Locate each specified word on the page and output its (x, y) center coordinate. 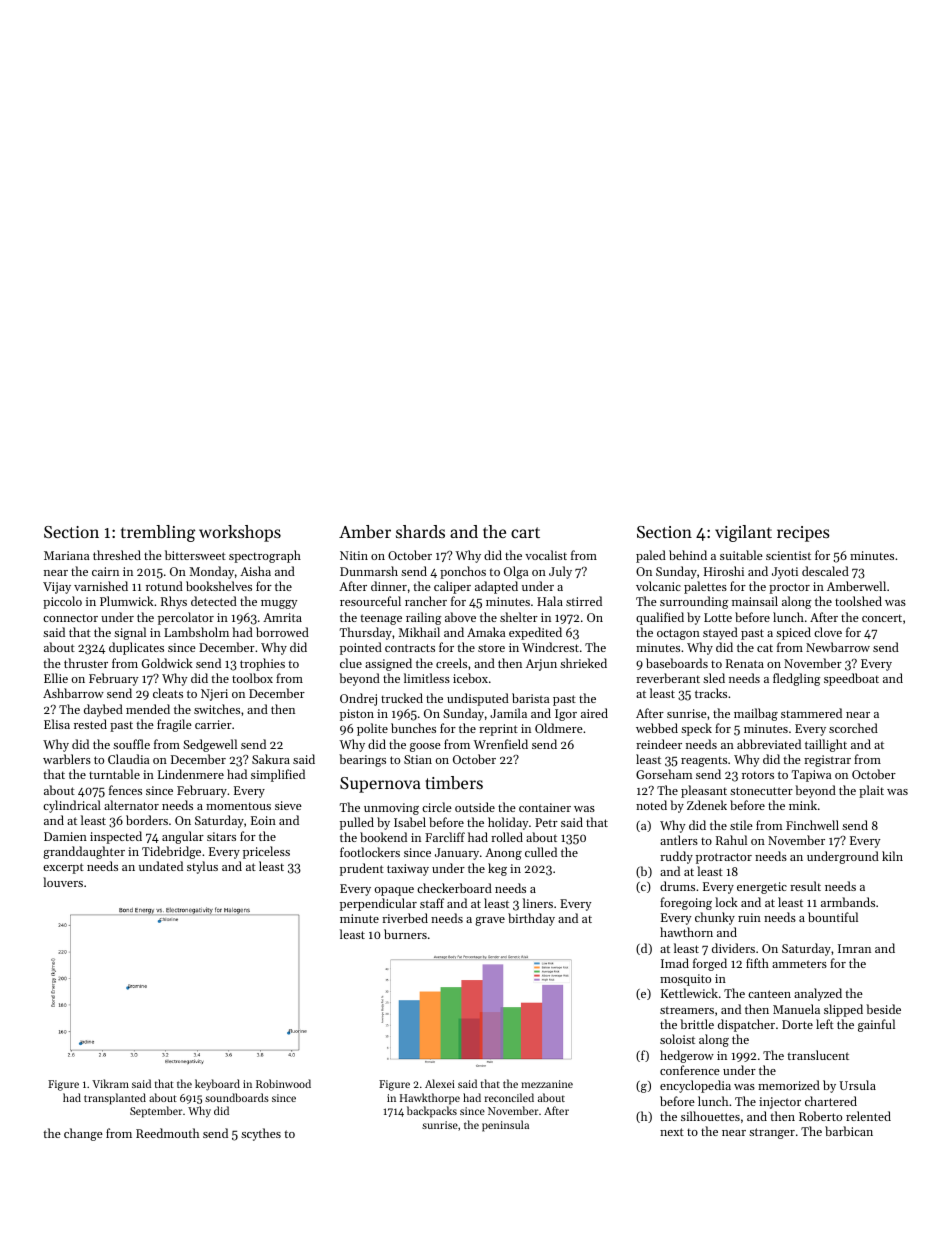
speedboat (851, 679)
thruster (86, 663)
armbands (848, 902)
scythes (261, 1134)
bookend (383, 837)
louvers (63, 882)
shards (420, 531)
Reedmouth (167, 1133)
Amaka (486, 632)
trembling (158, 533)
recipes (803, 534)
